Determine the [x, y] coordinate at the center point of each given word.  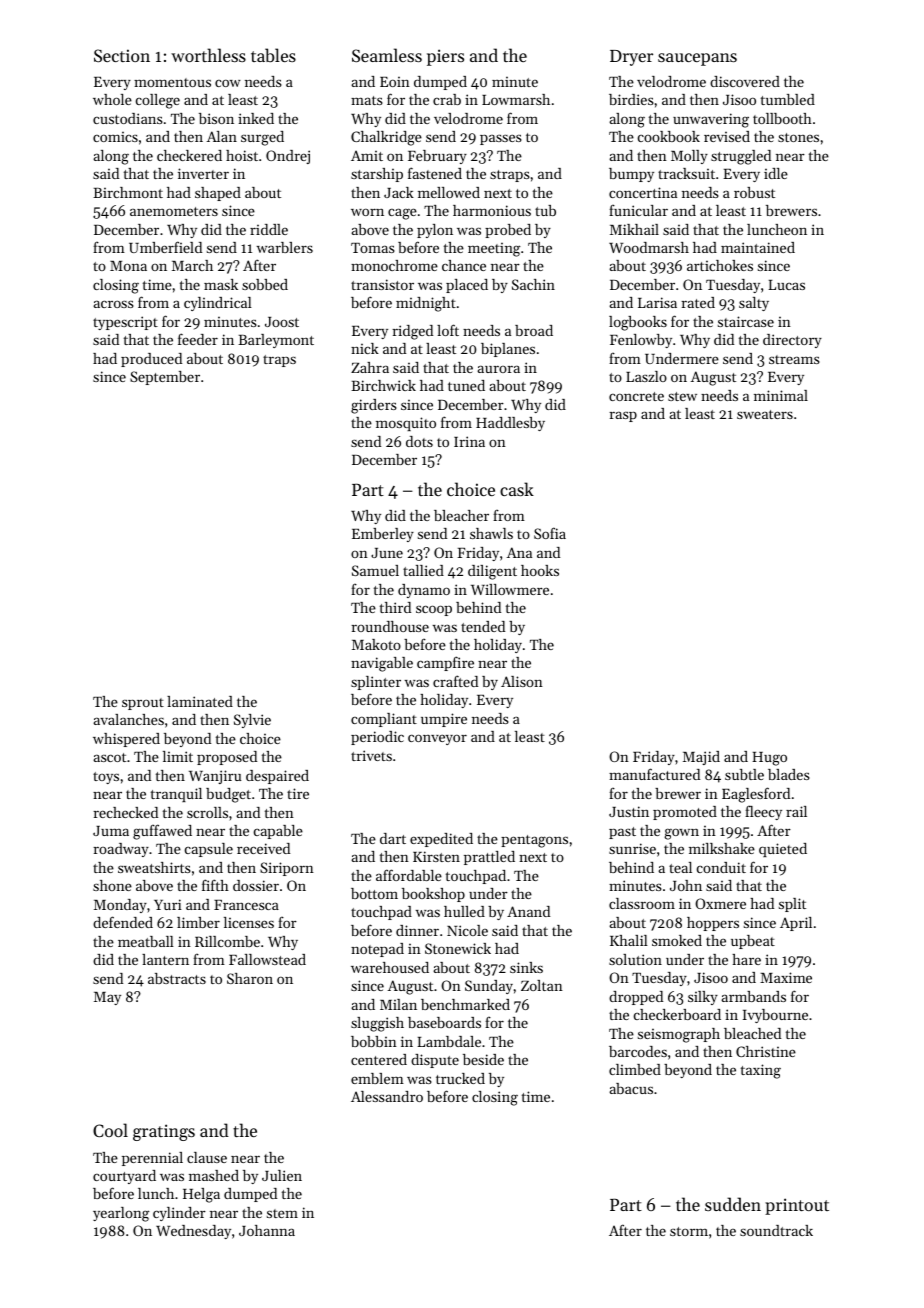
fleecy [763, 812]
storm [689, 1231]
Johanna [267, 1230]
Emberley [383, 535]
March [192, 265]
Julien [282, 1175]
